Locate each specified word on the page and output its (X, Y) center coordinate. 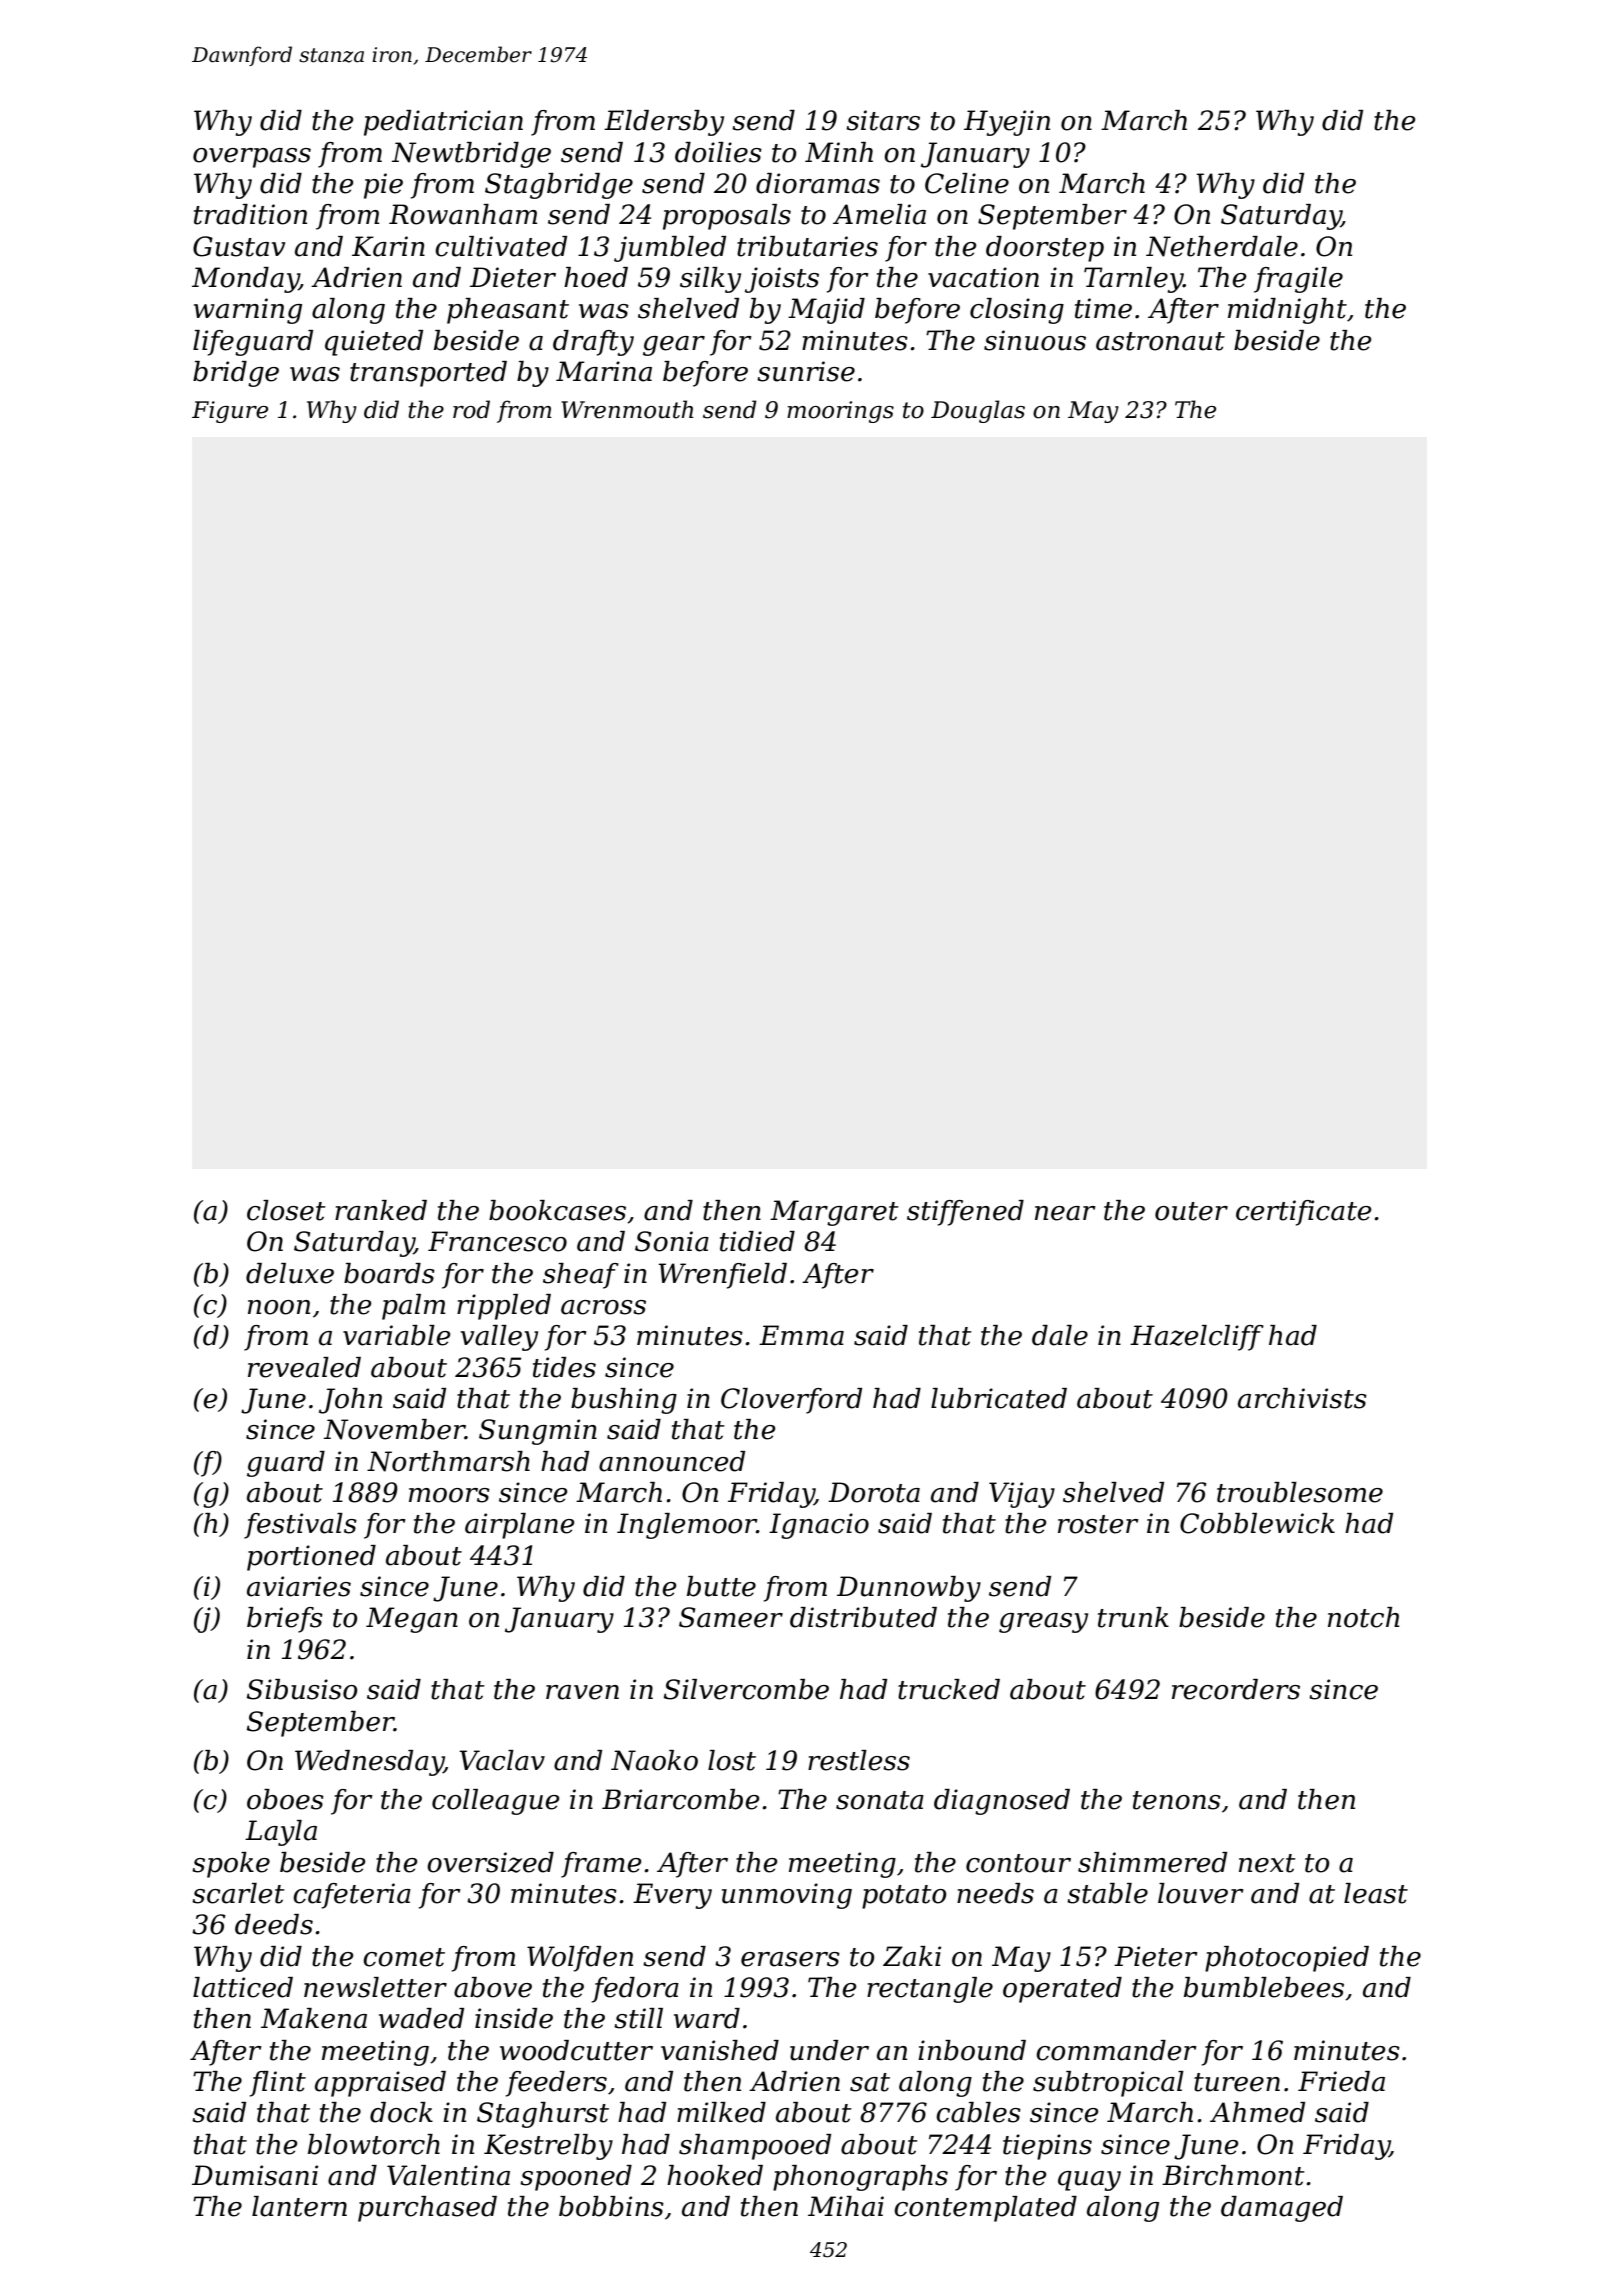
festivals (300, 1526)
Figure (230, 412)
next (1267, 1863)
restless (859, 1760)
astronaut (1160, 341)
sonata (880, 1800)
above (493, 1987)
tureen (1237, 2082)
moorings (840, 412)
